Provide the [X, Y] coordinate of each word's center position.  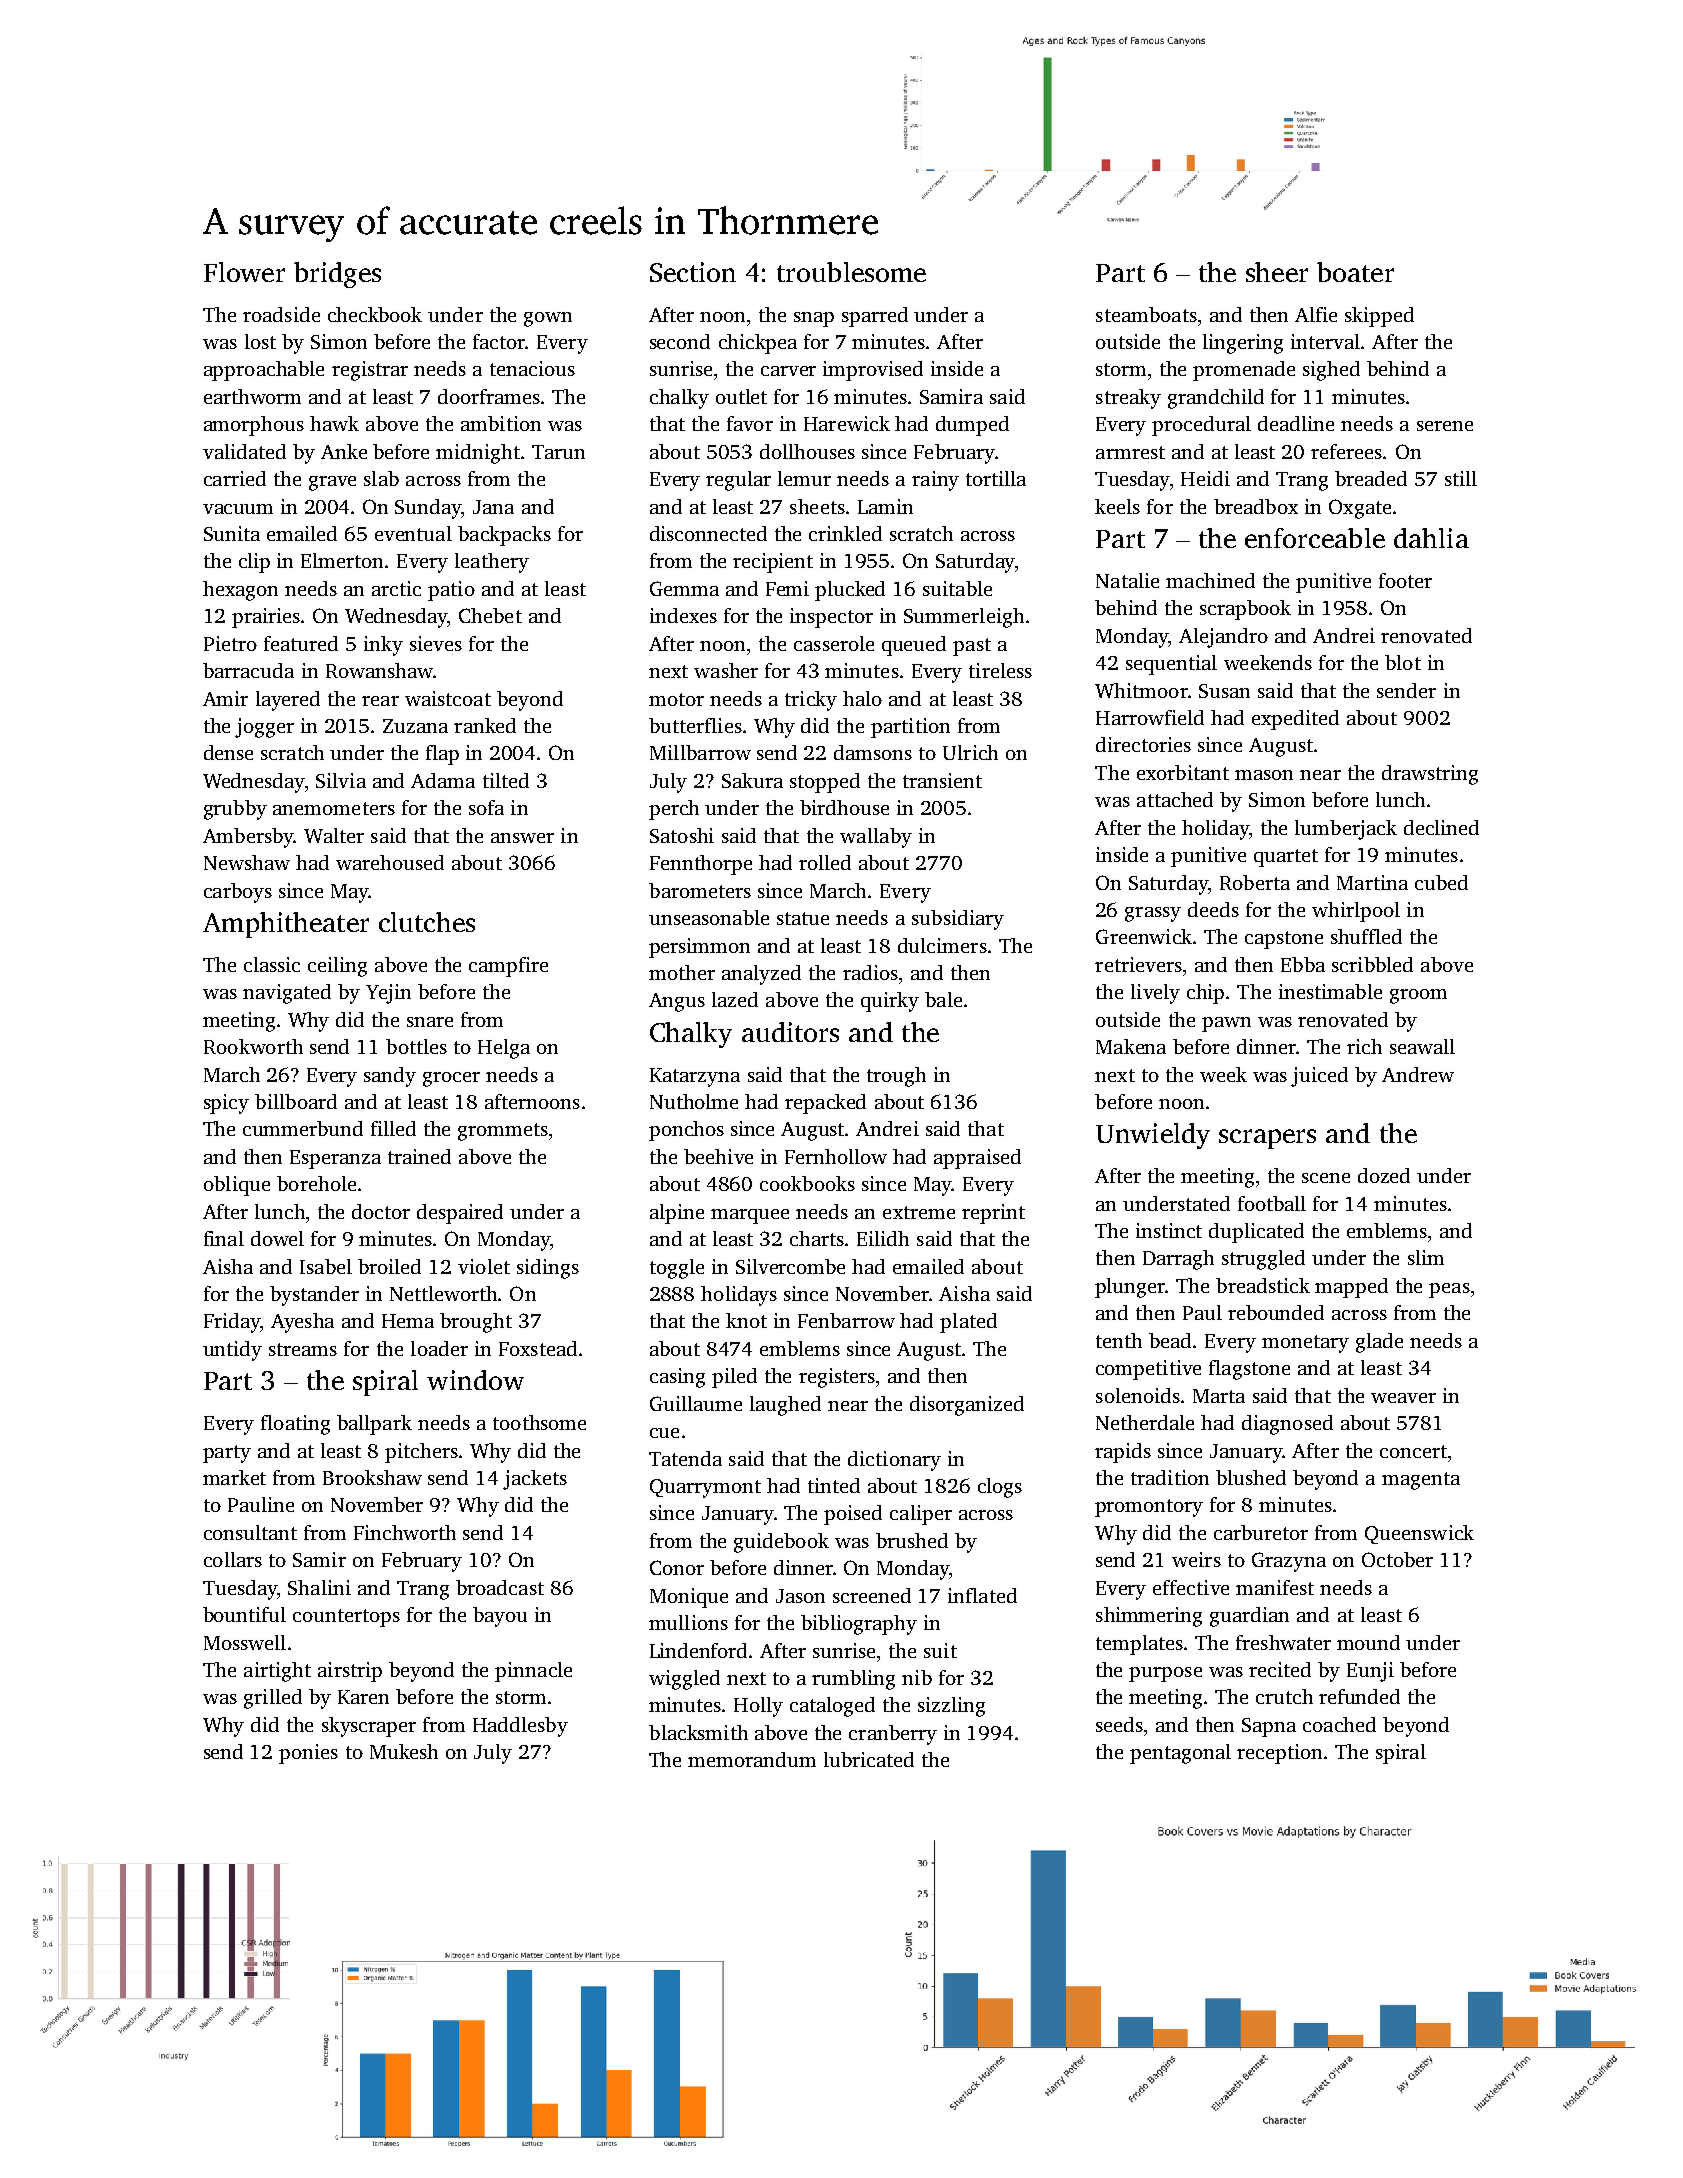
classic [272, 964]
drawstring [1430, 775]
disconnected [708, 533]
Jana [493, 507]
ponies [308, 1754]
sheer [1277, 272]
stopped [825, 783]
